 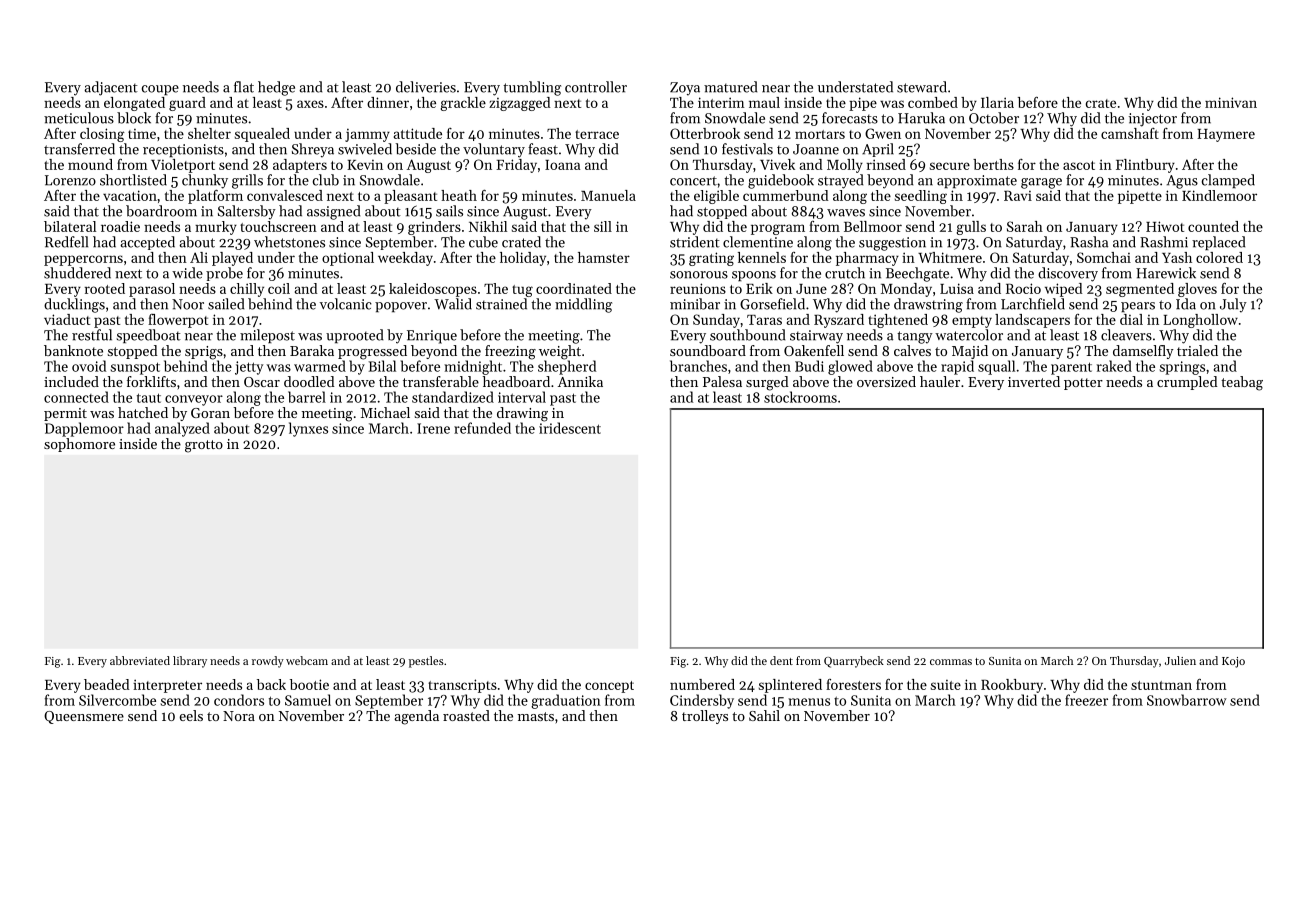 I want to click on grotto, so click(x=204, y=446).
